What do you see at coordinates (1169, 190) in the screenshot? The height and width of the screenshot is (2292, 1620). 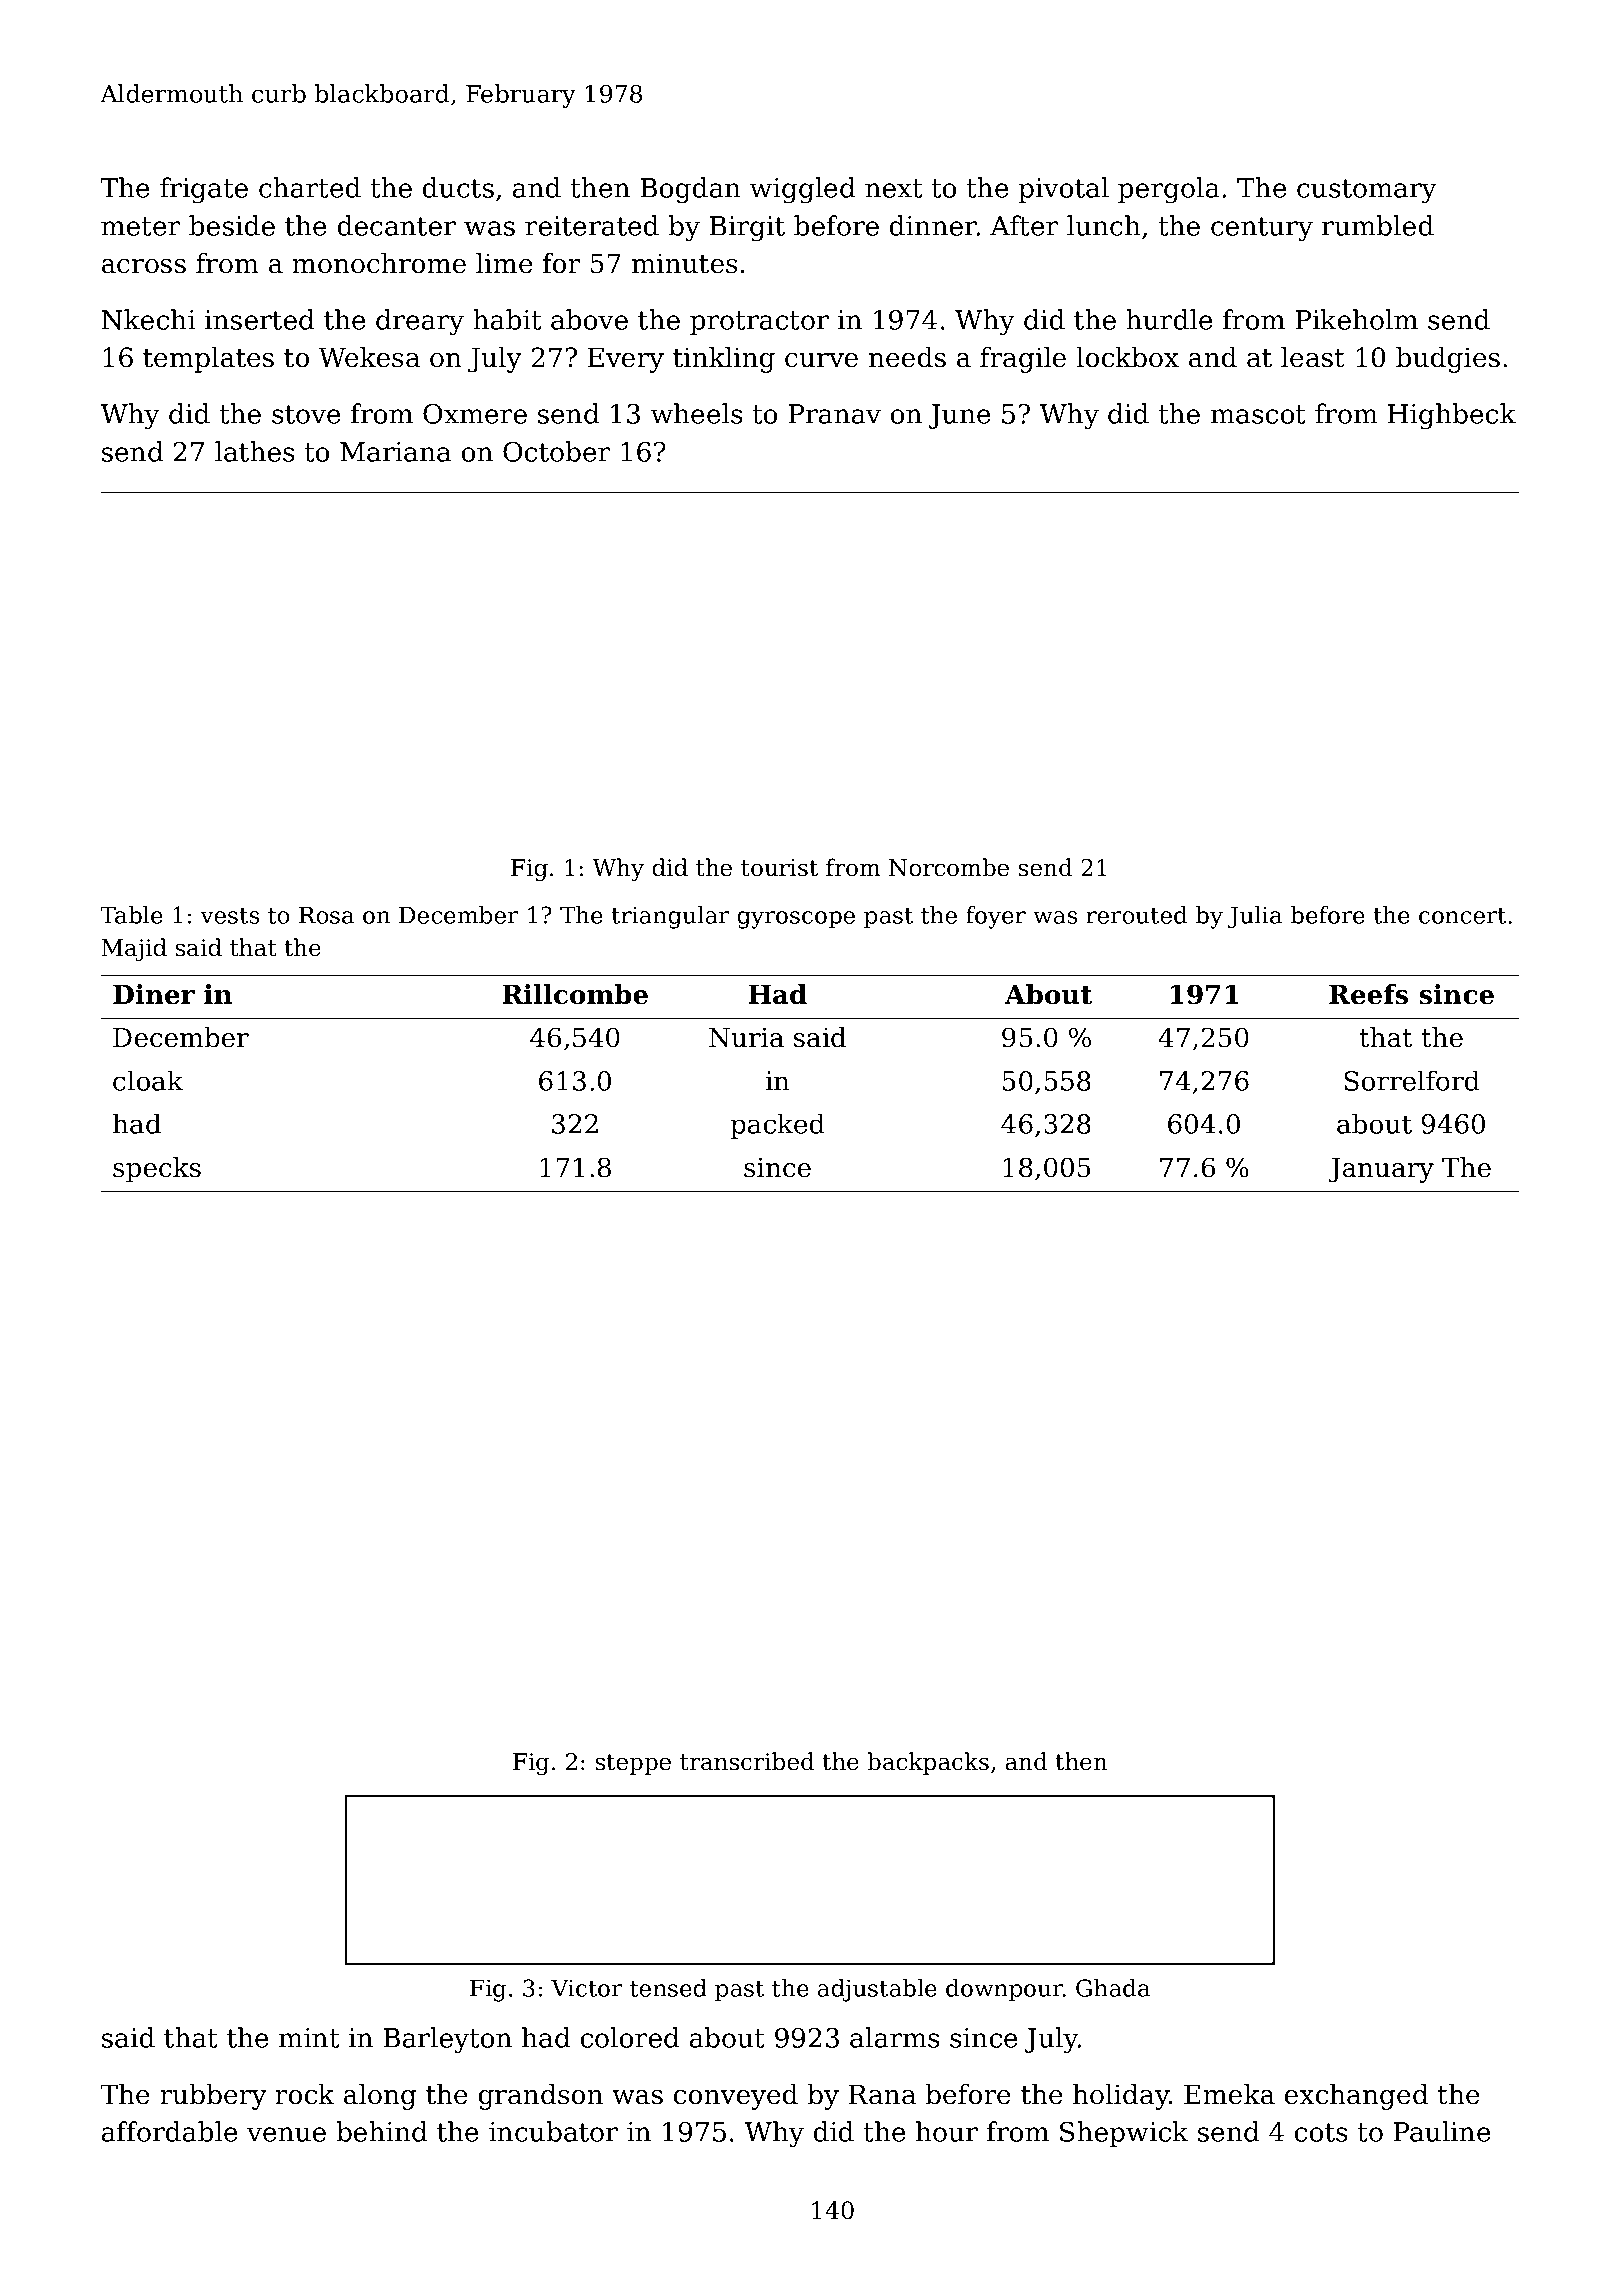 I see `pergola` at bounding box center [1169, 190].
